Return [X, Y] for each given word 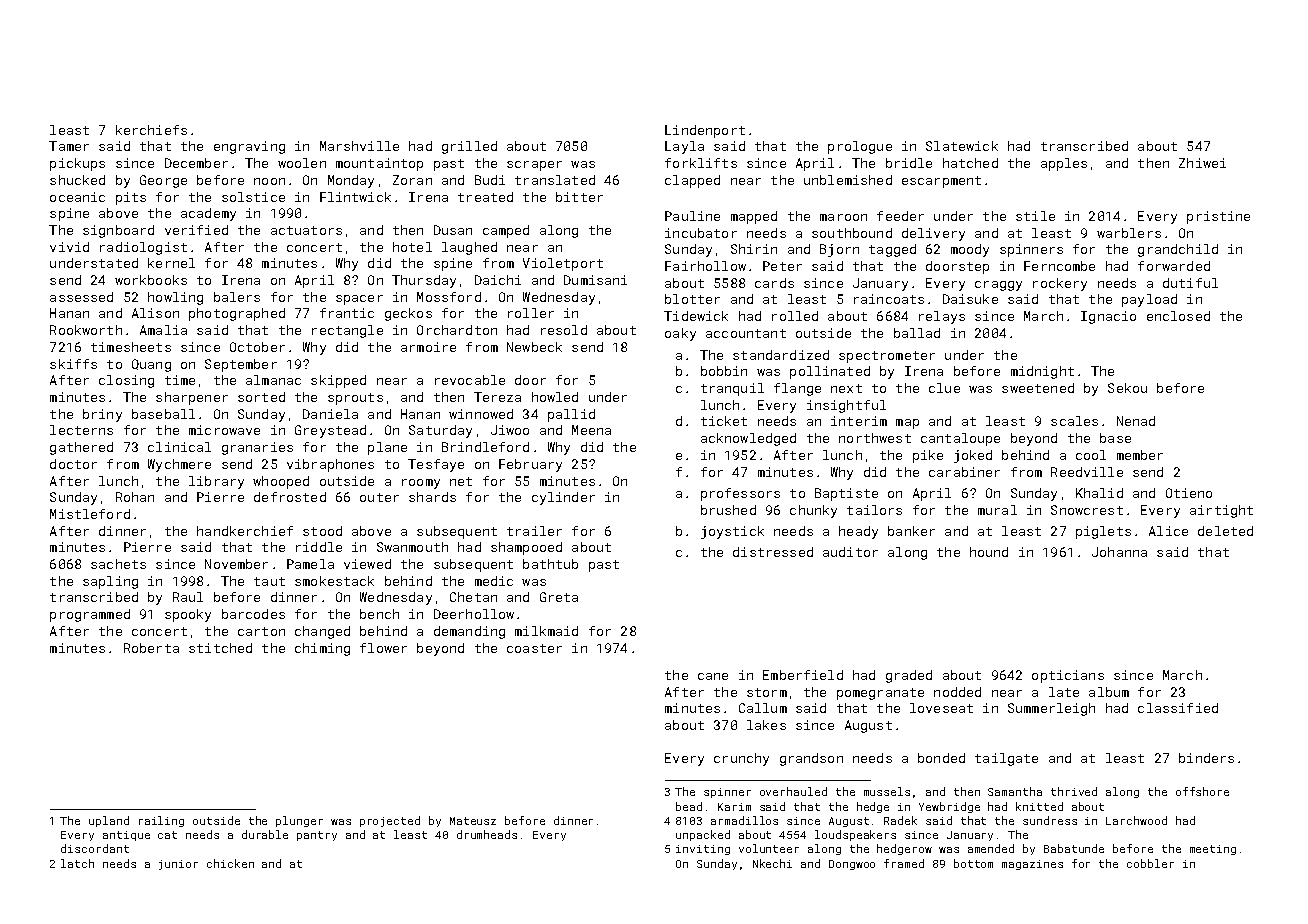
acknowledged [748, 439]
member [1140, 455]
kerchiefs [151, 130]
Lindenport [705, 131]
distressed [773, 552]
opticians [1068, 676]
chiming [322, 649]
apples [1064, 164]
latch [77, 863]
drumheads [487, 834]
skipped [338, 381]
